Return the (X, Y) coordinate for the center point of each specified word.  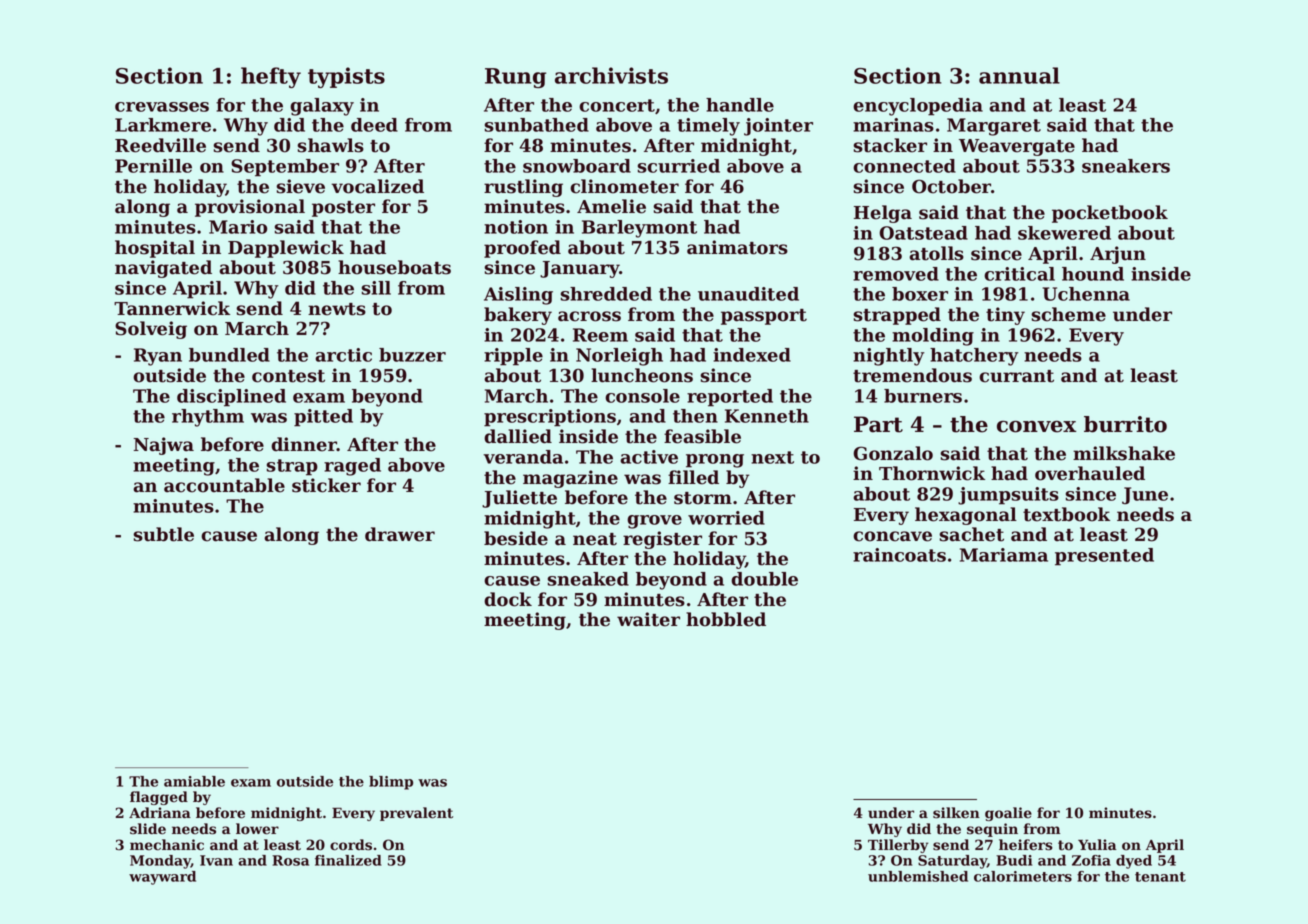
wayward (162, 878)
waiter (648, 619)
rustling (523, 188)
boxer (920, 294)
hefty (271, 77)
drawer (400, 534)
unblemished (918, 876)
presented (1104, 557)
